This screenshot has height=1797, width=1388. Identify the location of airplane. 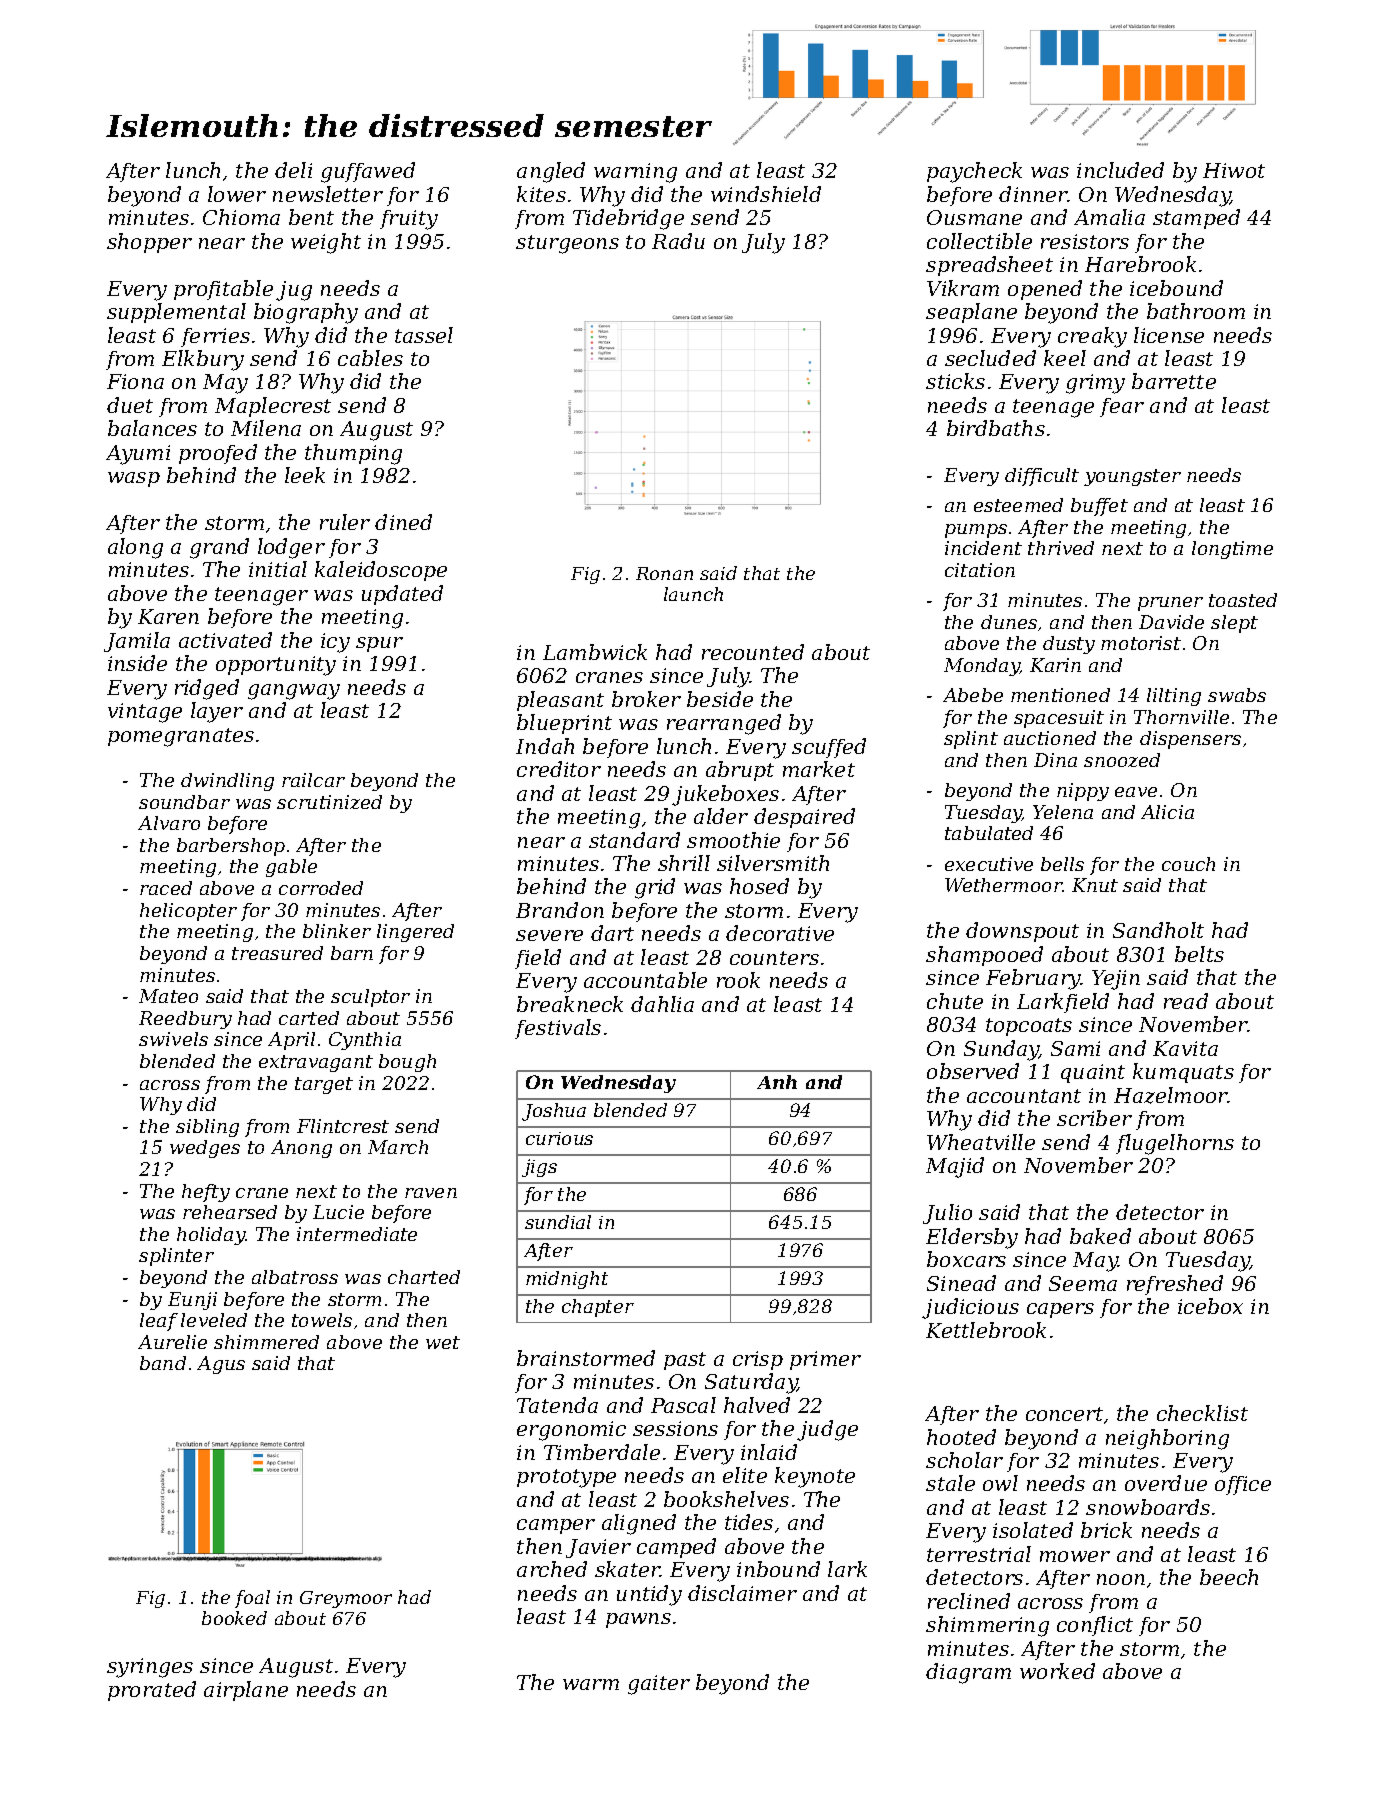
(246, 1691).
